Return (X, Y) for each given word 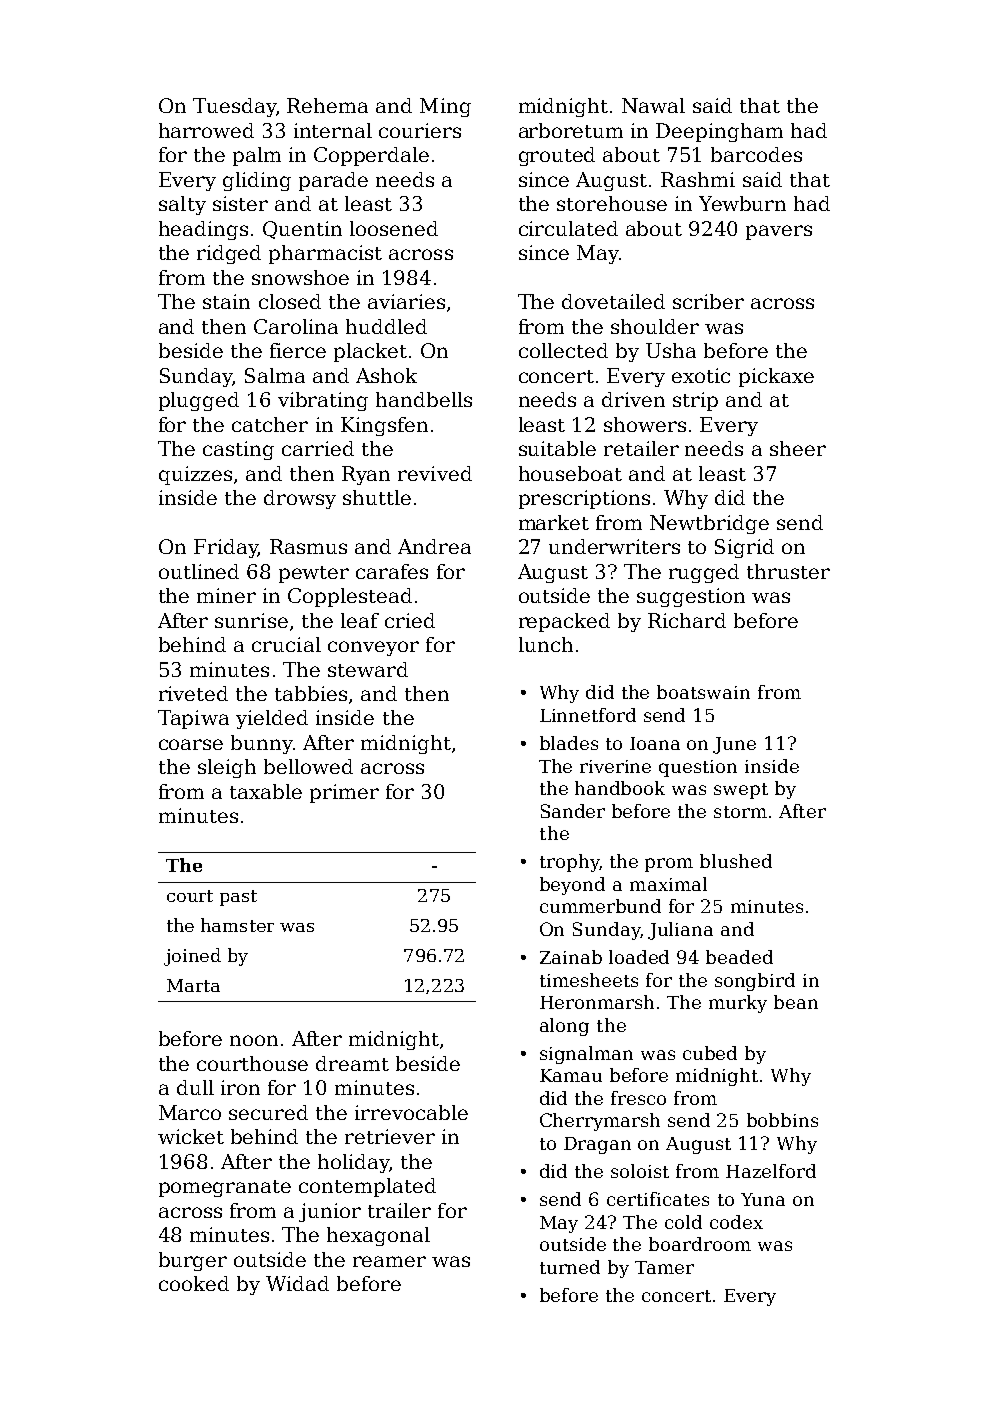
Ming (445, 107)
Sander (573, 811)
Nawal (653, 105)
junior (330, 1212)
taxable (266, 791)
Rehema (327, 105)
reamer (389, 1261)
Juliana (680, 931)
